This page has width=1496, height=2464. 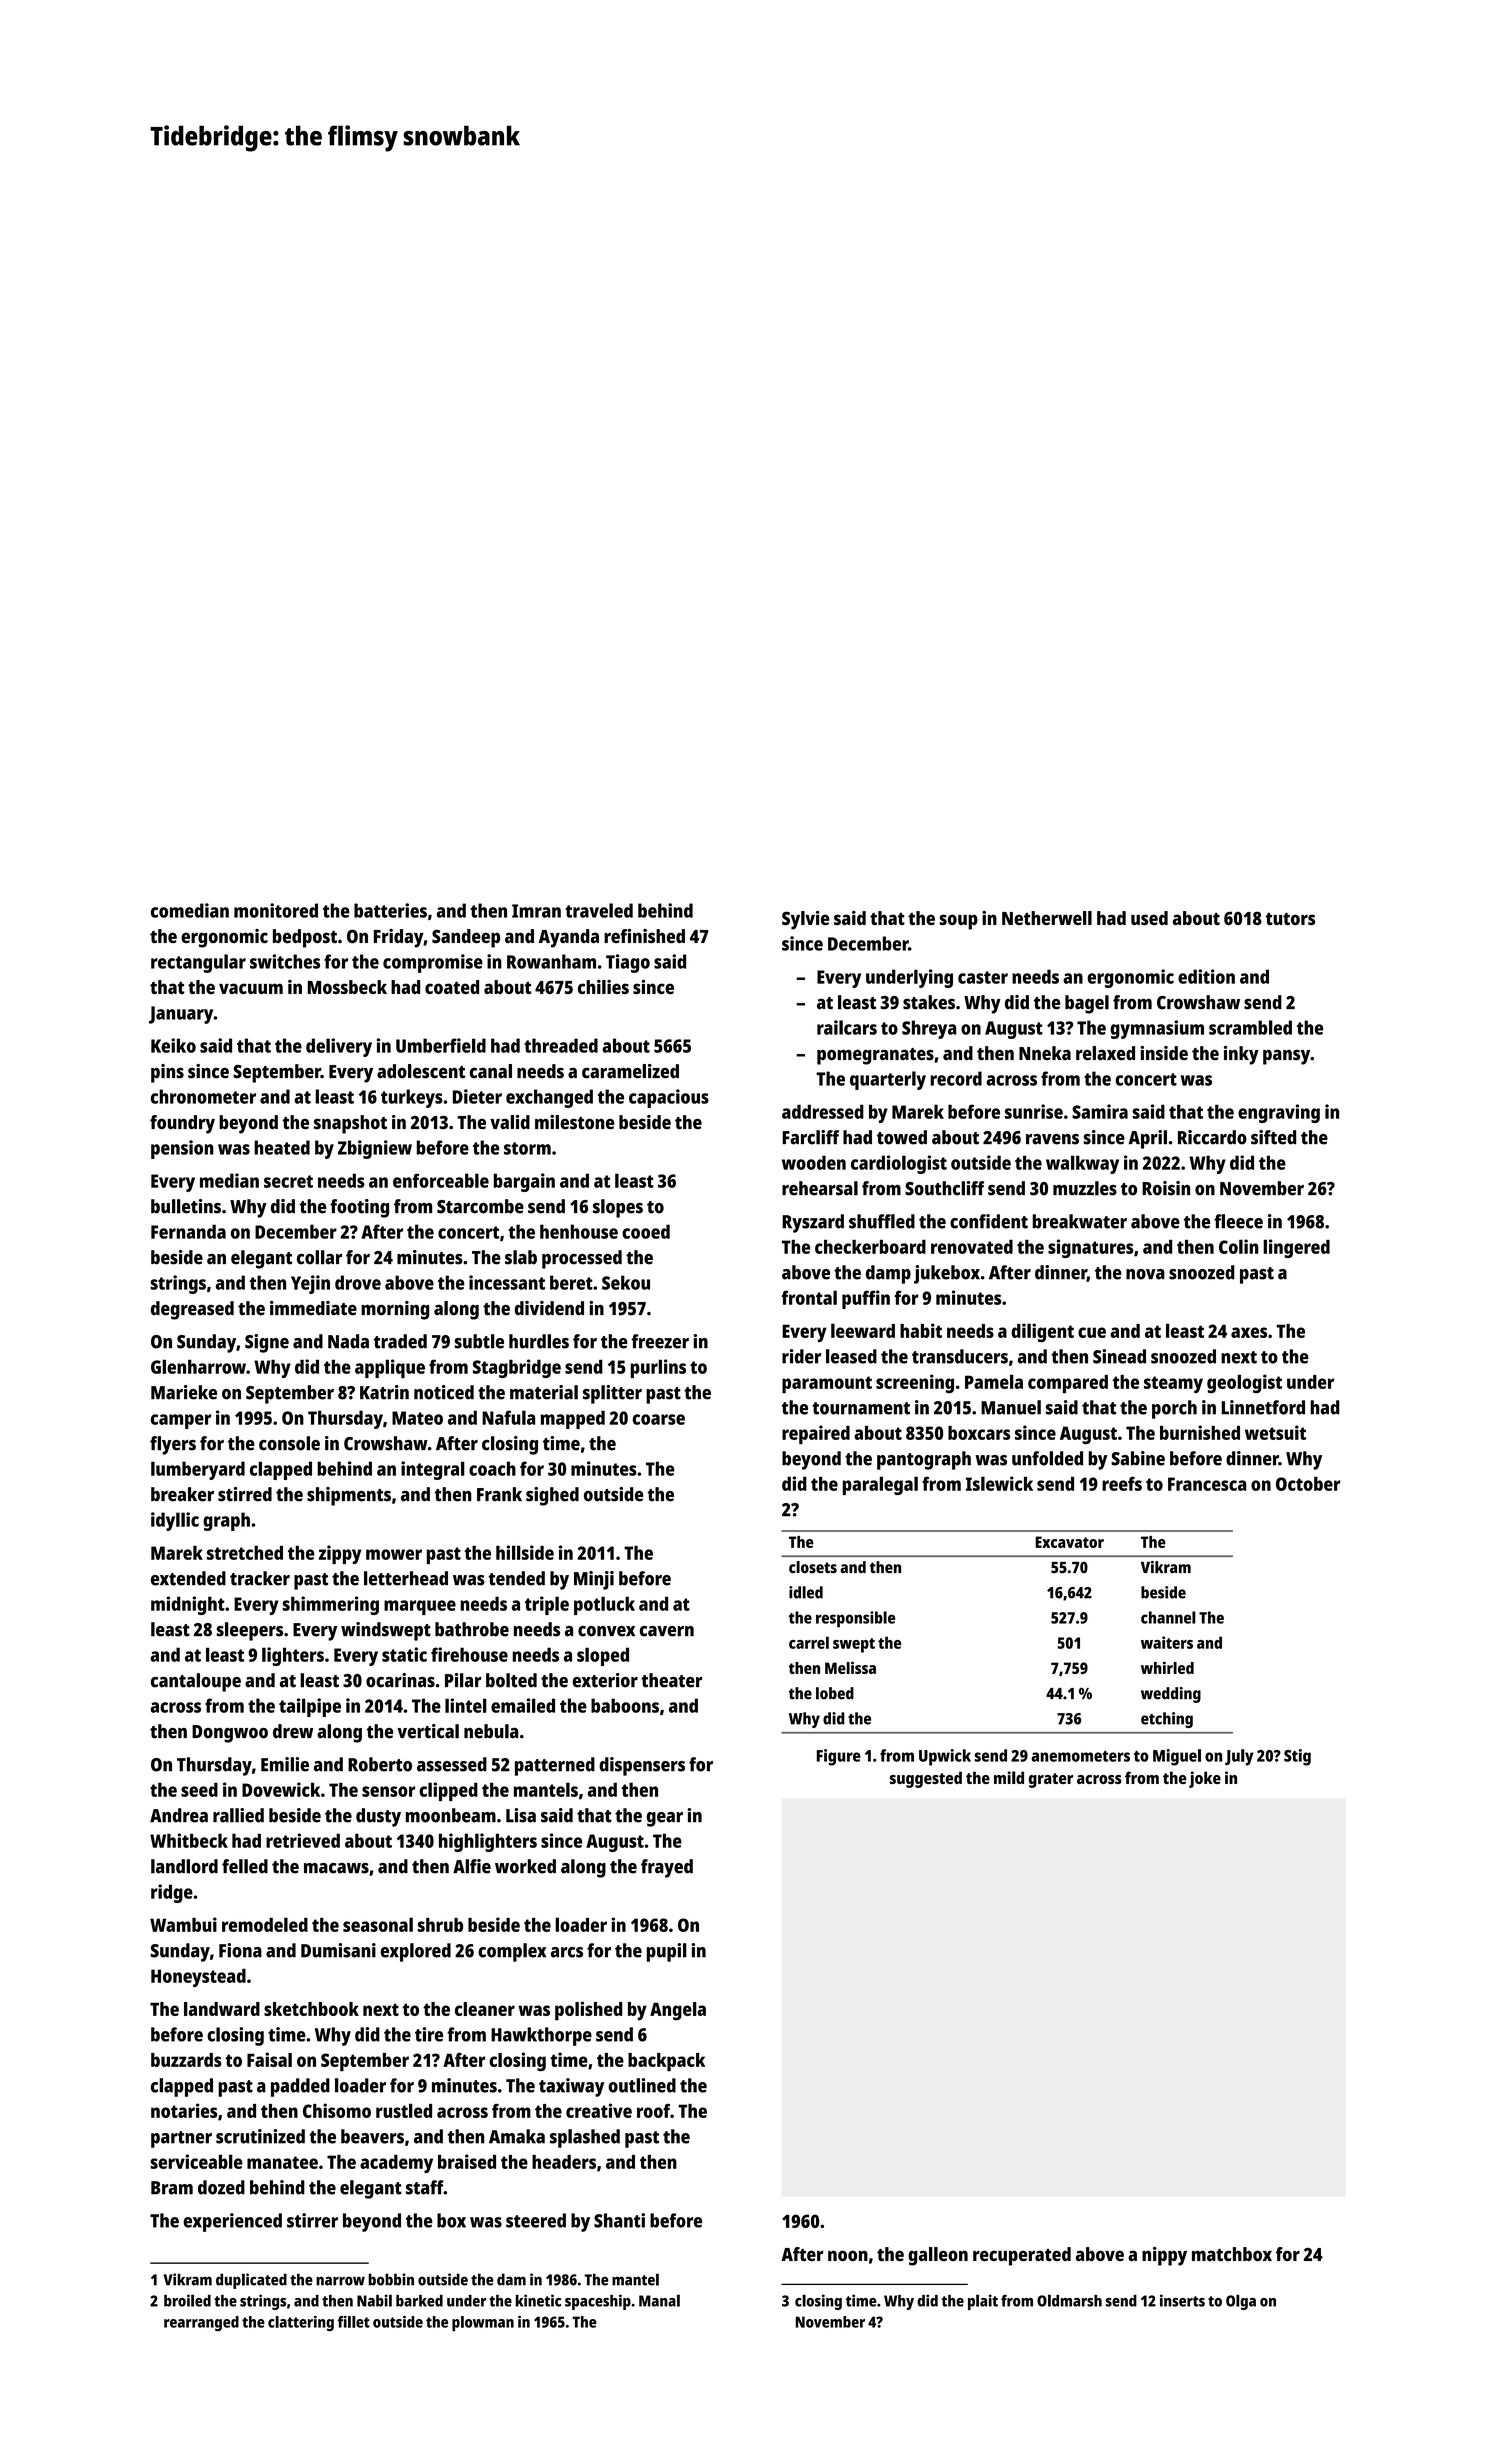 I want to click on degreased, so click(x=192, y=1310).
